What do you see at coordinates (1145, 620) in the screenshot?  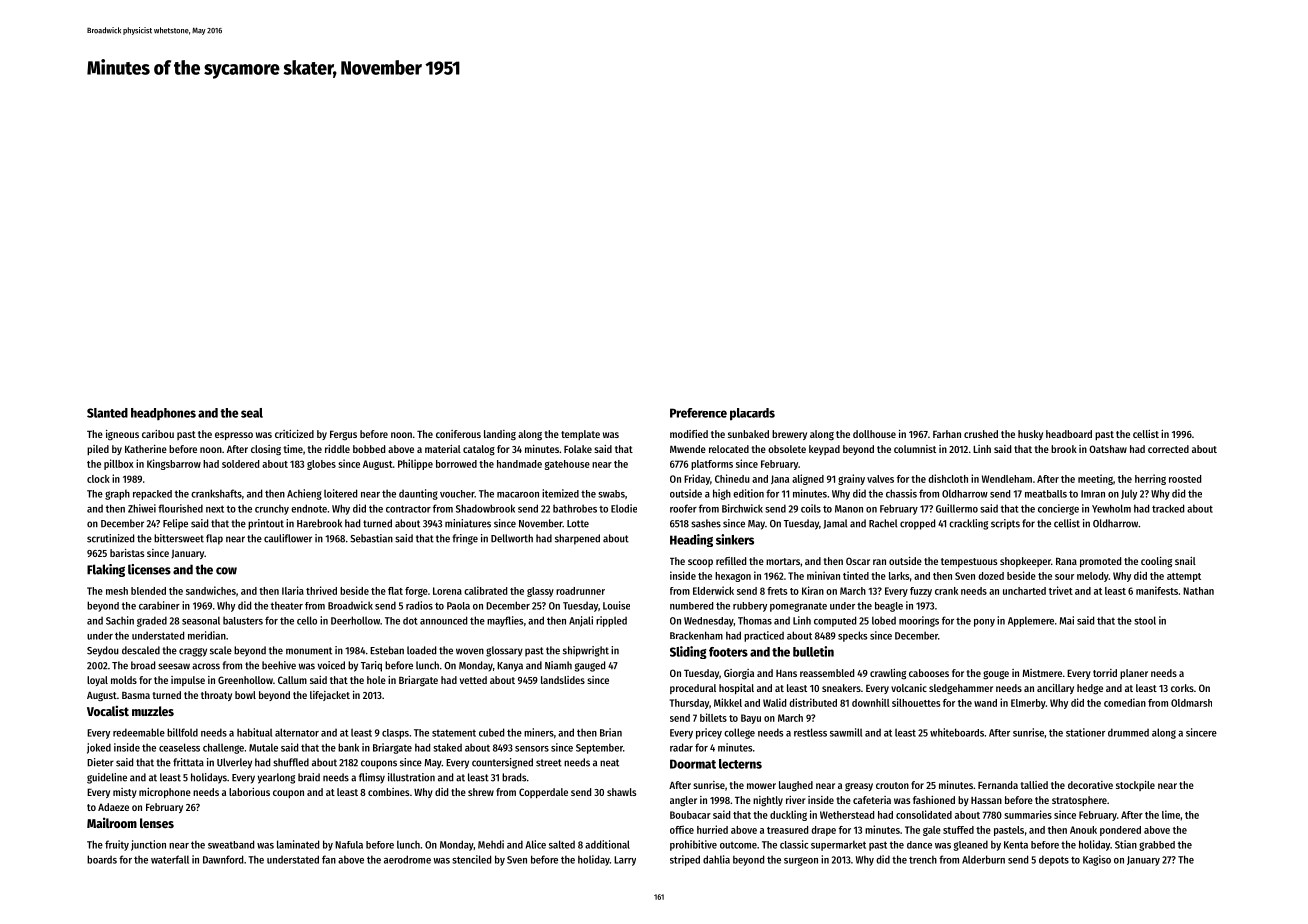 I see `stool` at bounding box center [1145, 620].
